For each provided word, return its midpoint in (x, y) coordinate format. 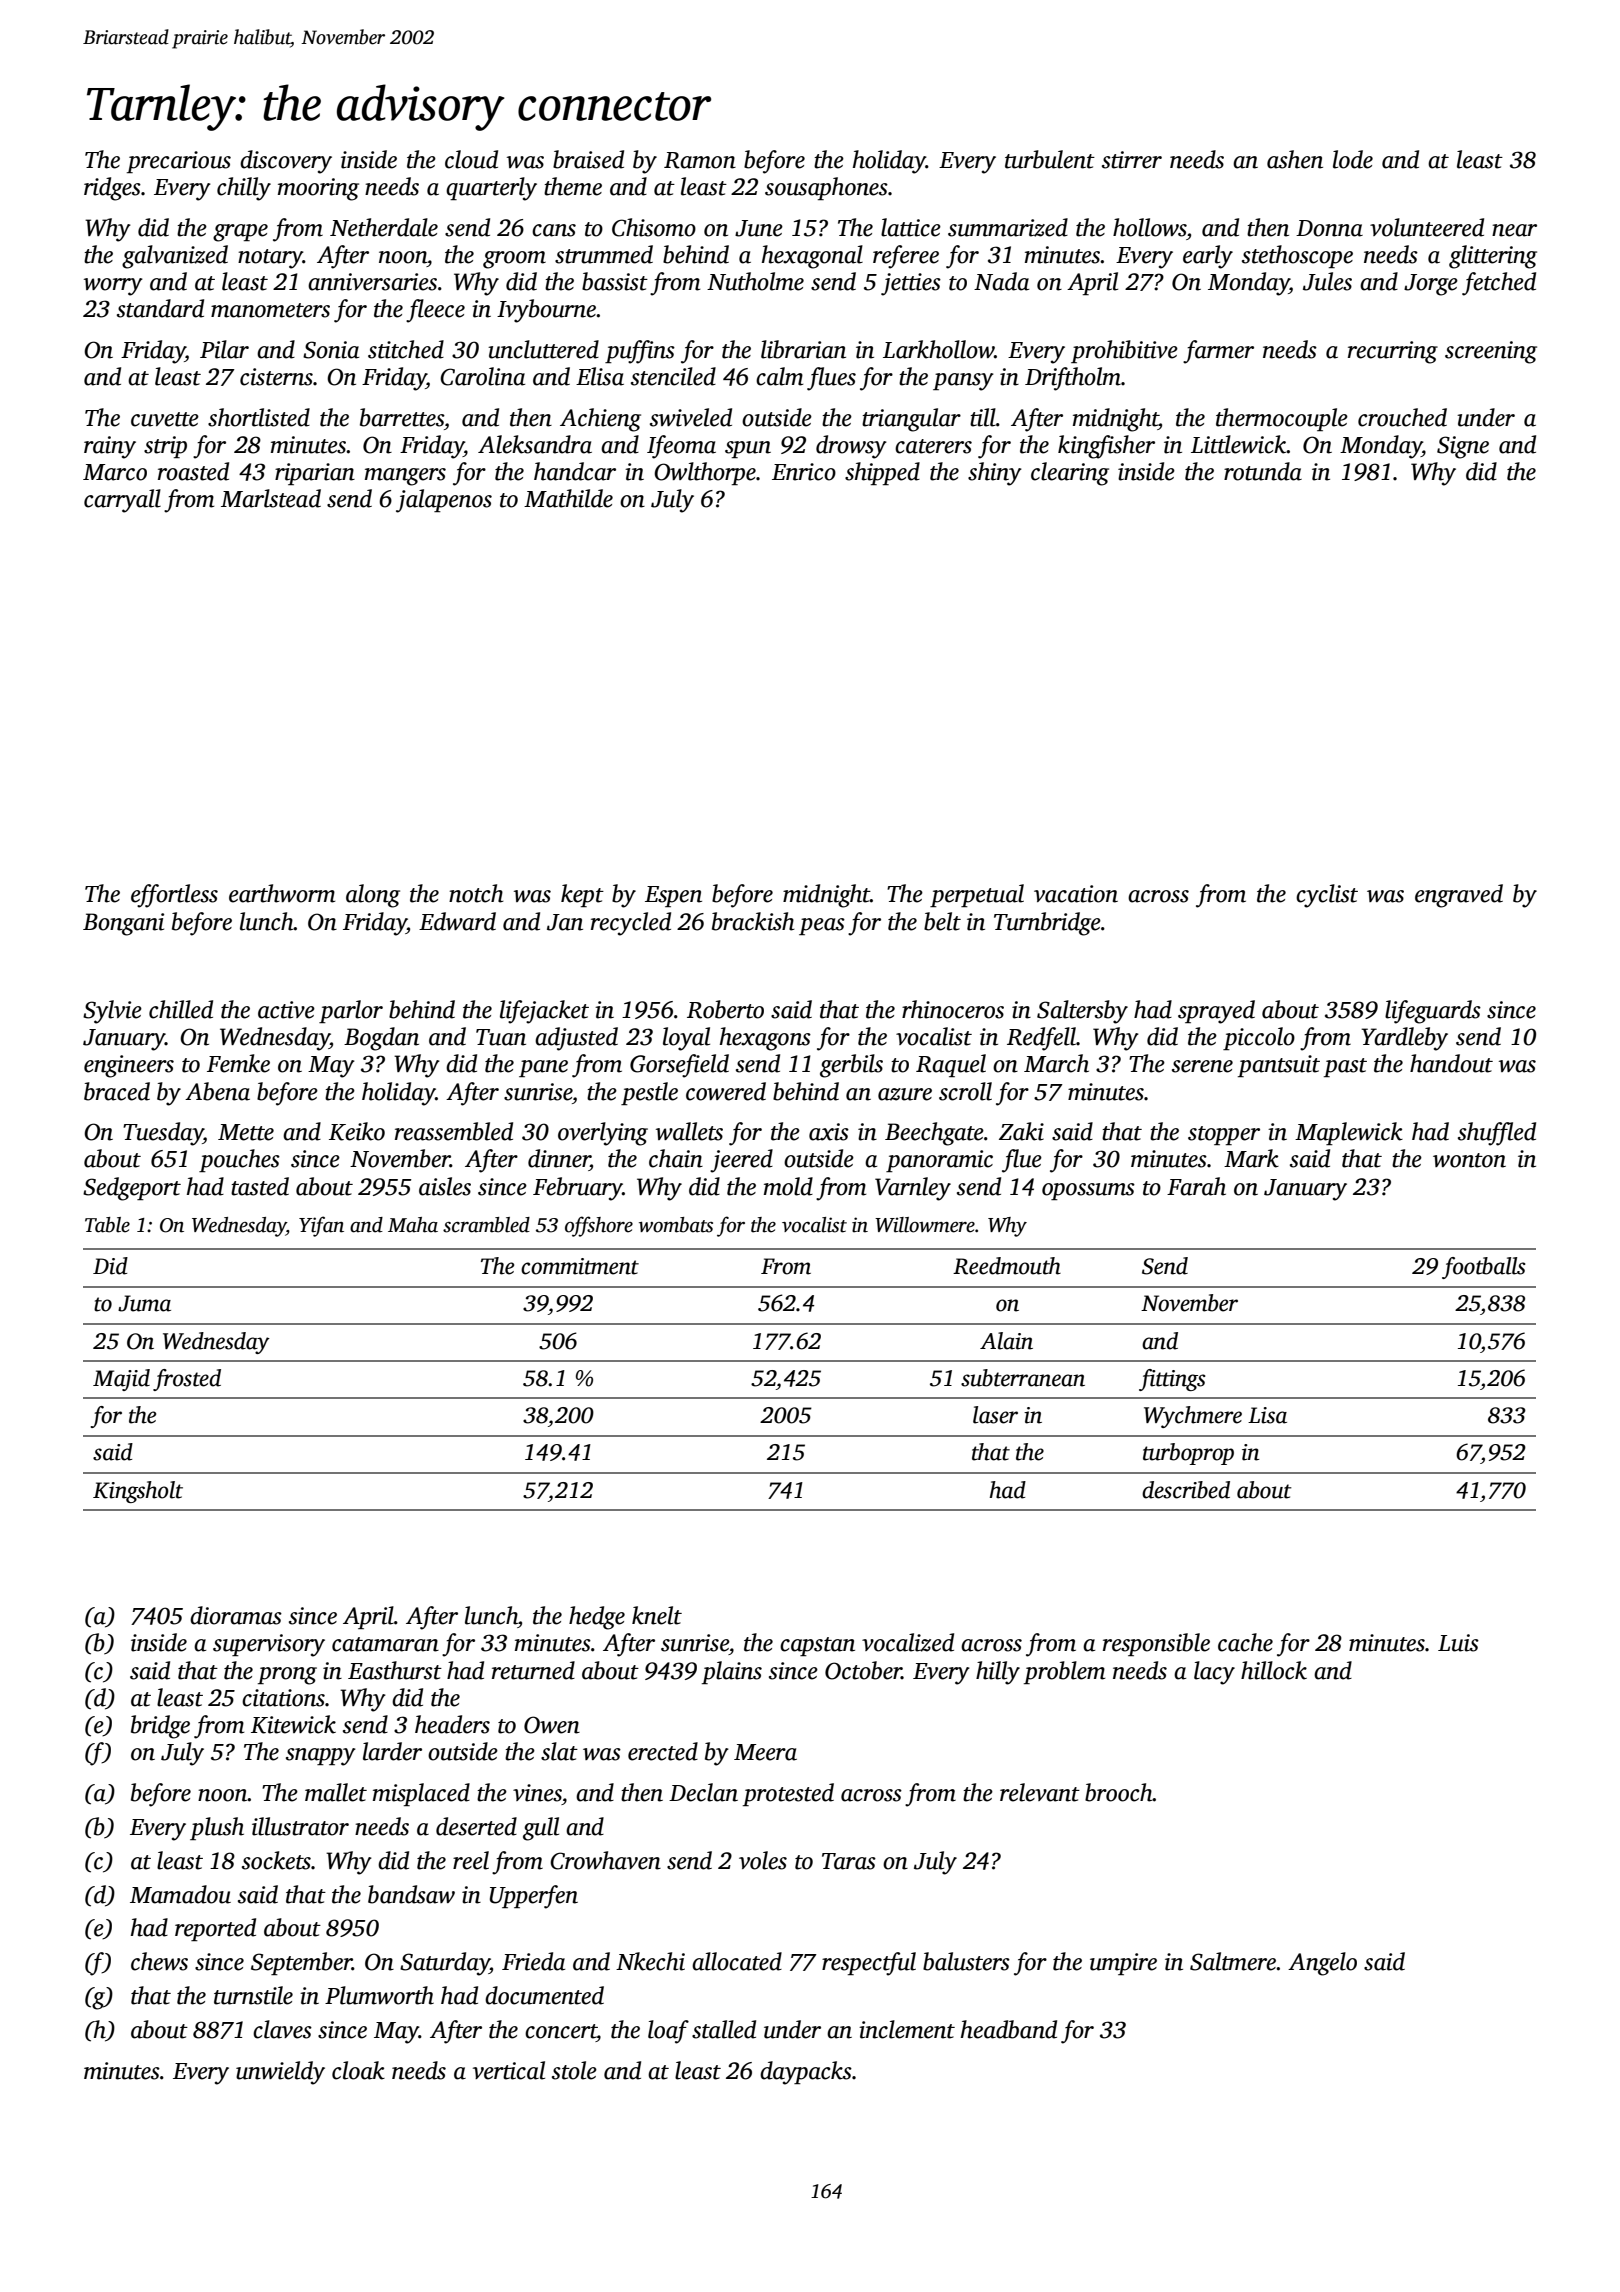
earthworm (282, 893)
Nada (1001, 281)
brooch (1119, 1792)
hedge (597, 1618)
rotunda (1263, 471)
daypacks (806, 2073)
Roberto (725, 1009)
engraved (1459, 896)
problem (1064, 1672)
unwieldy (280, 2073)
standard (160, 308)
